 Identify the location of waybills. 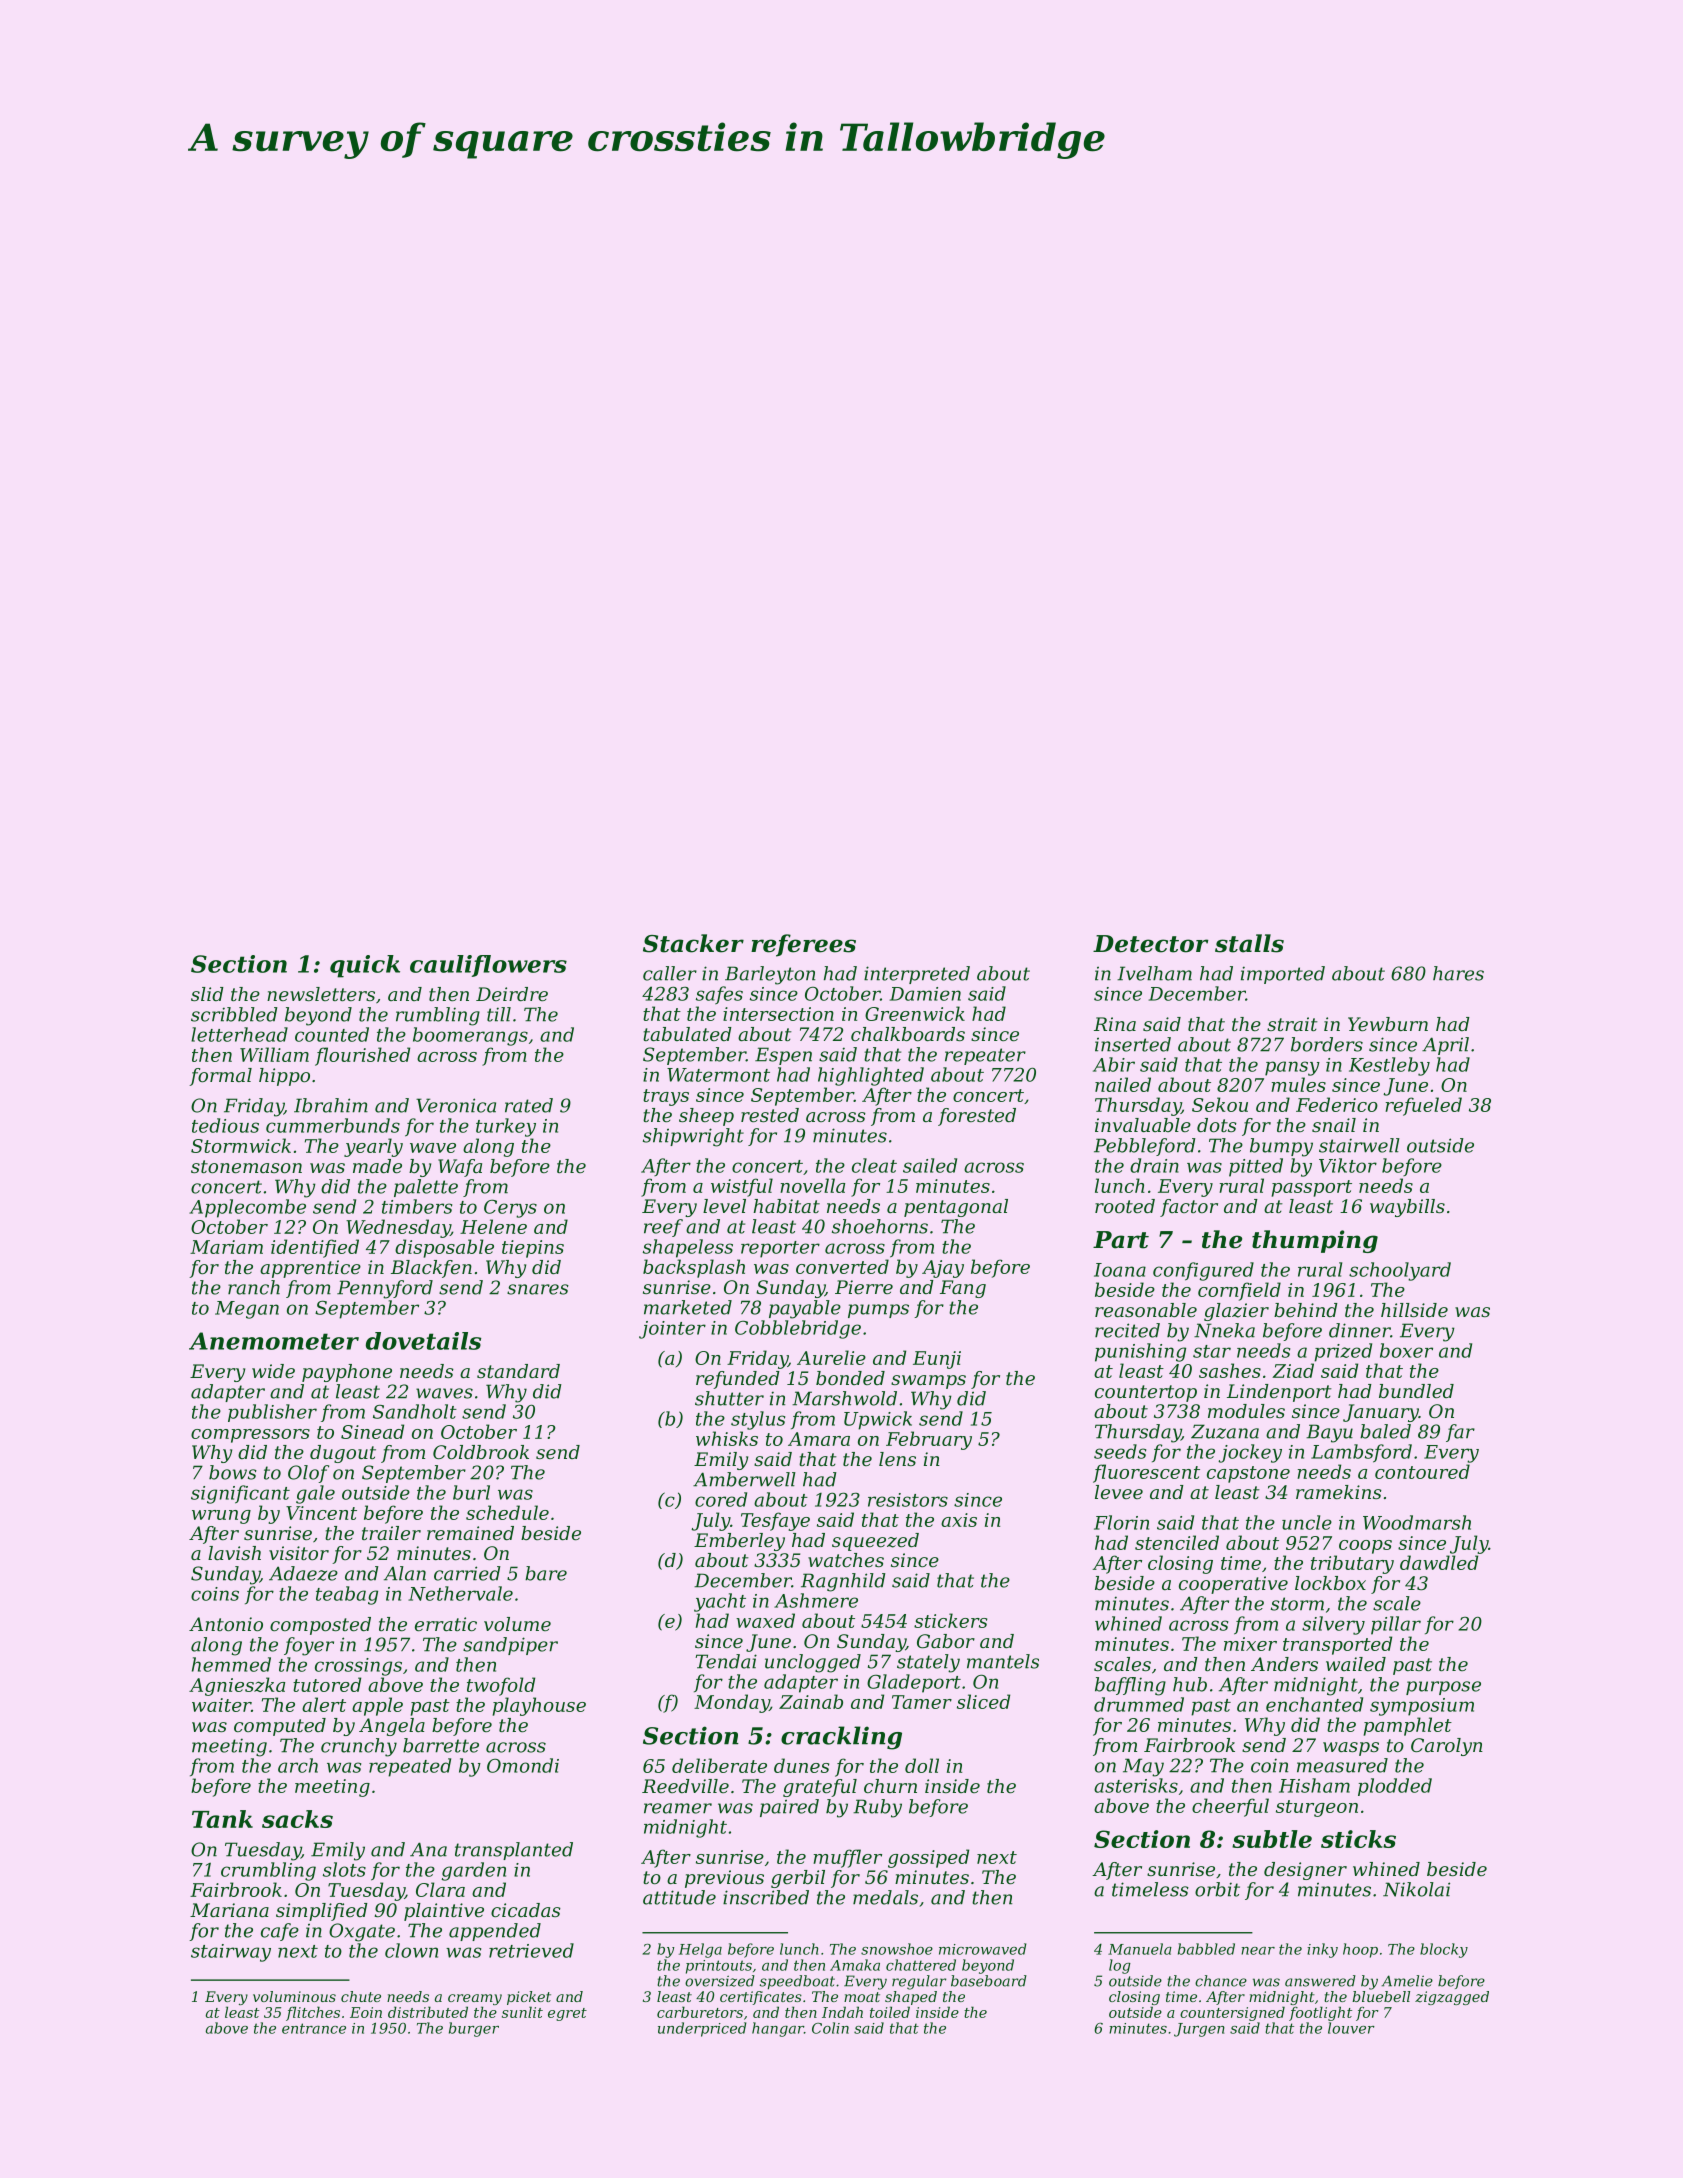
(1407, 1208).
